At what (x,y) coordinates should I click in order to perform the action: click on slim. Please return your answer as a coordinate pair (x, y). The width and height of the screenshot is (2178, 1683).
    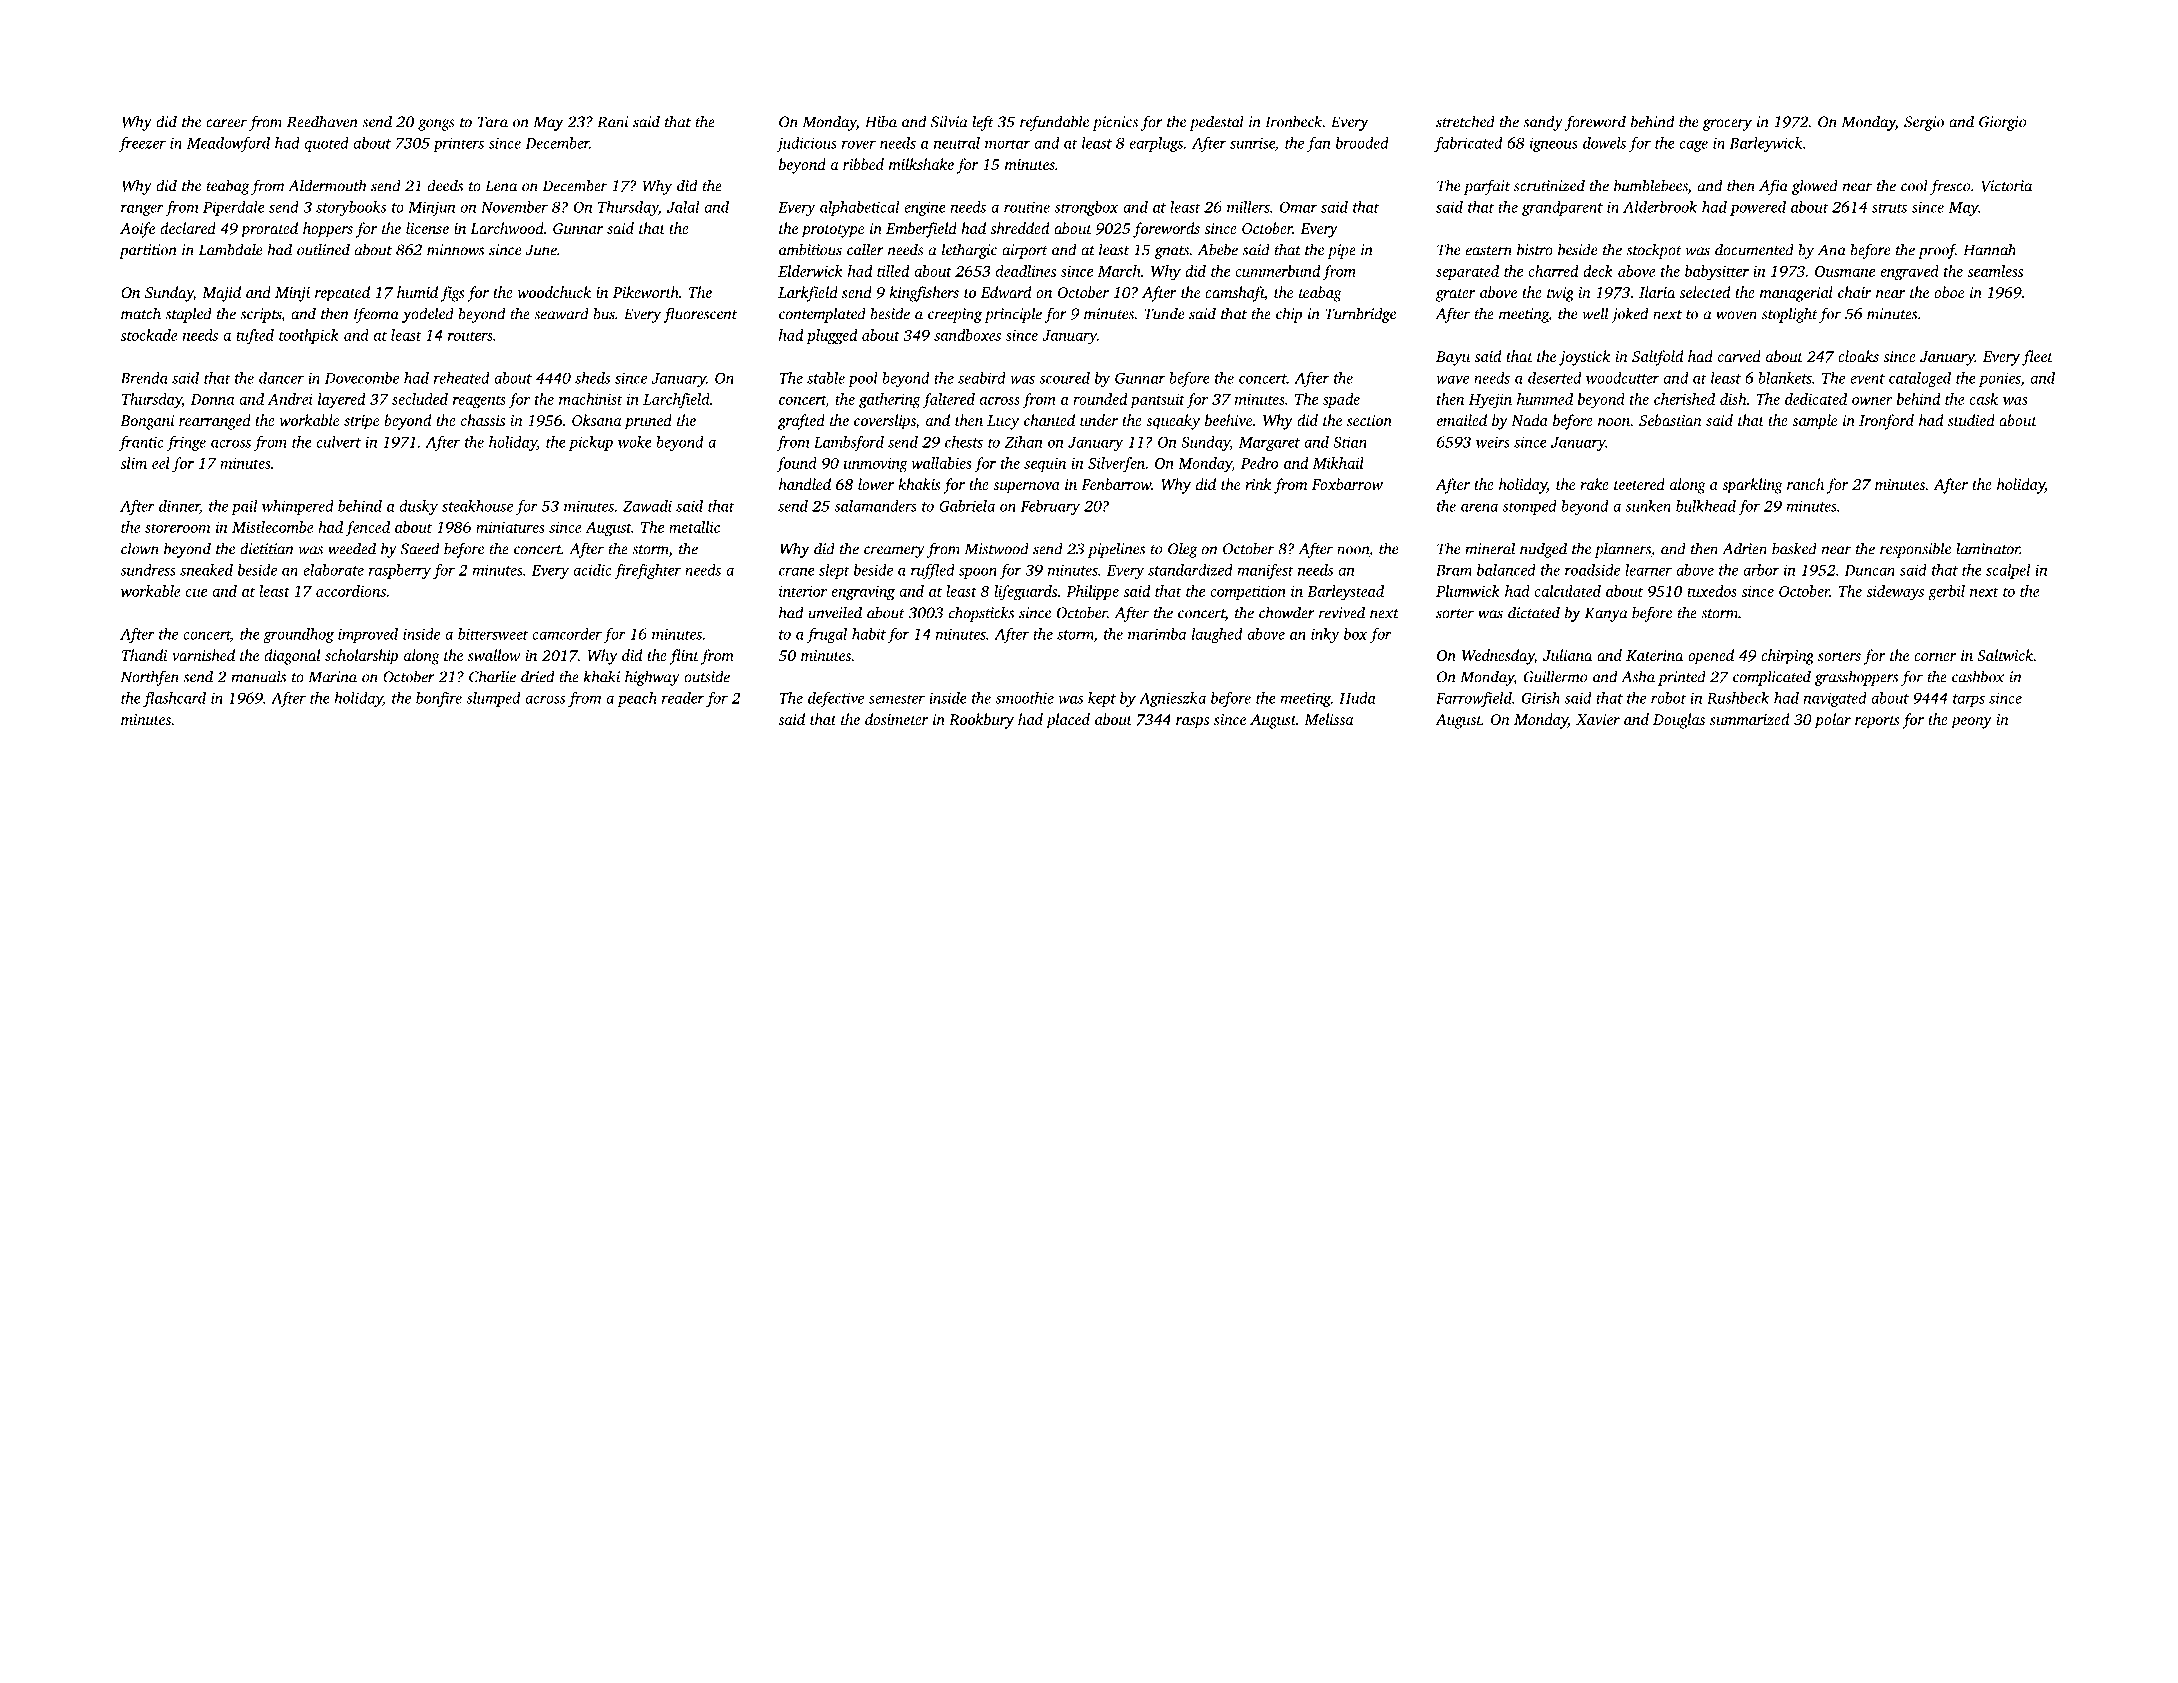
    Looking at the image, I should click on (133, 463).
